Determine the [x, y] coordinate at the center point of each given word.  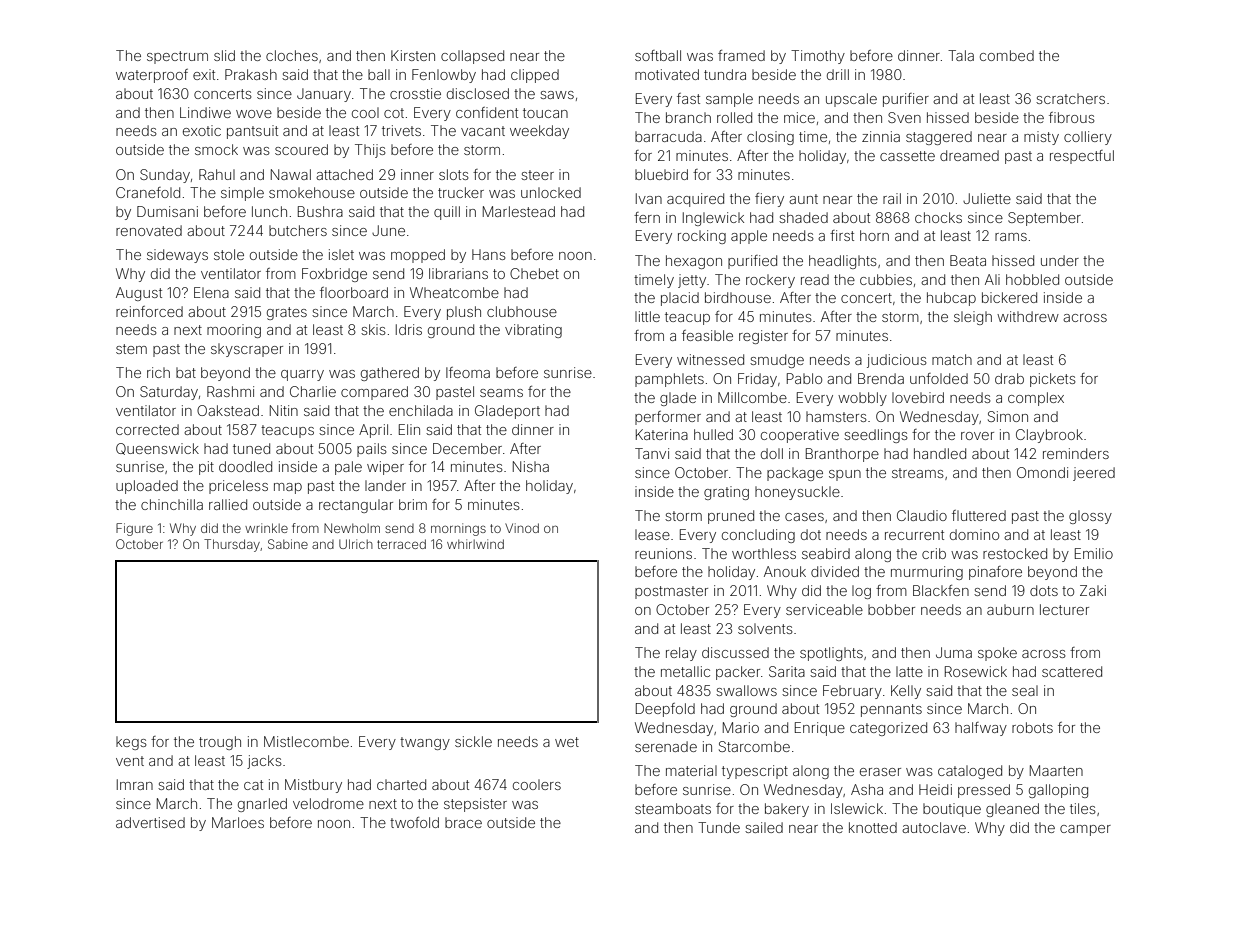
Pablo [804, 378]
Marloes [238, 822]
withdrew [1028, 316]
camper [1085, 830]
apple [749, 237]
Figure [134, 529]
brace [463, 822]
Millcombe [752, 397]
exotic [202, 130]
